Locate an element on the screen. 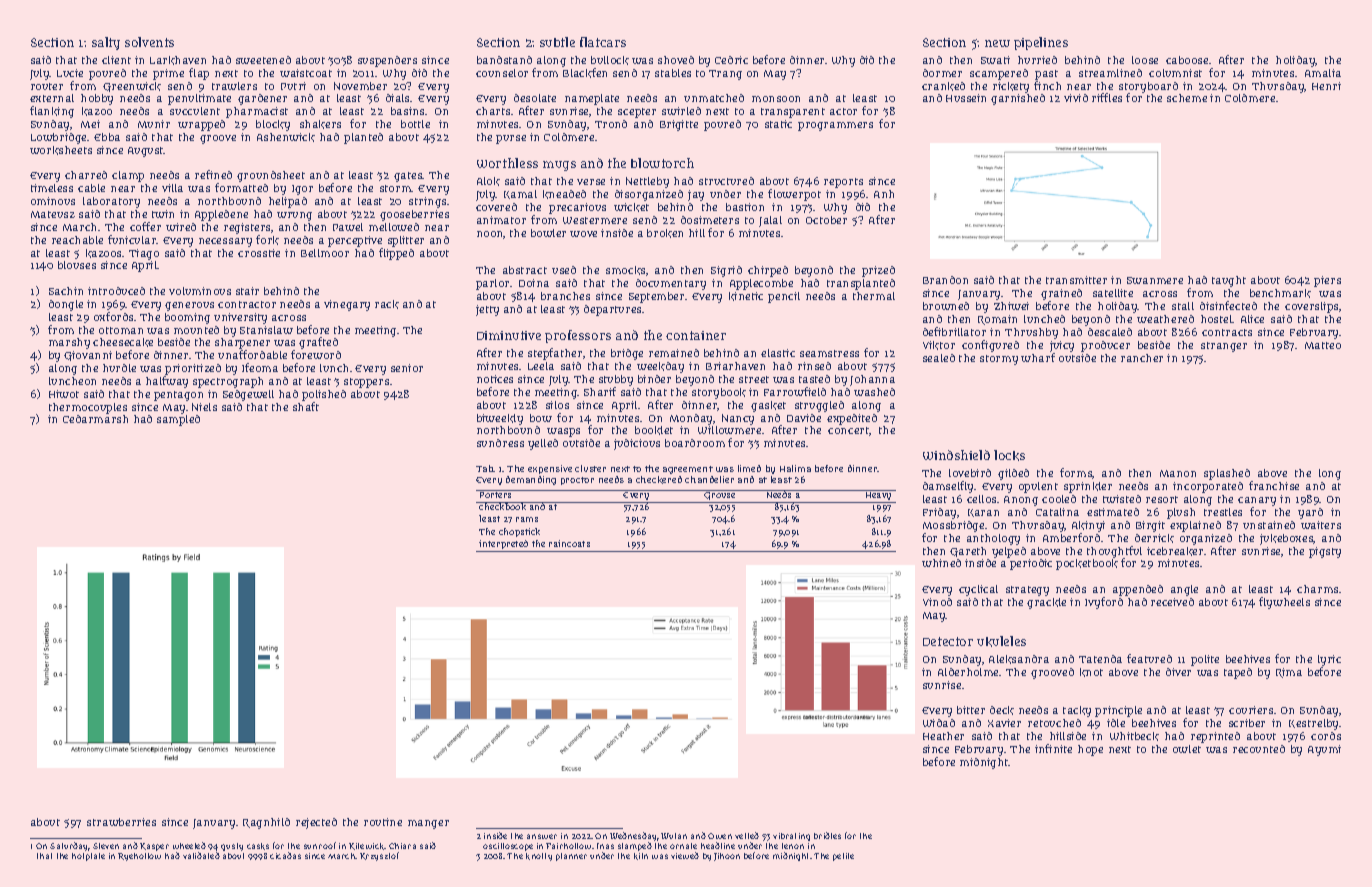 The height and width of the screenshot is (887, 1372). Nancy is located at coordinates (738, 419).
